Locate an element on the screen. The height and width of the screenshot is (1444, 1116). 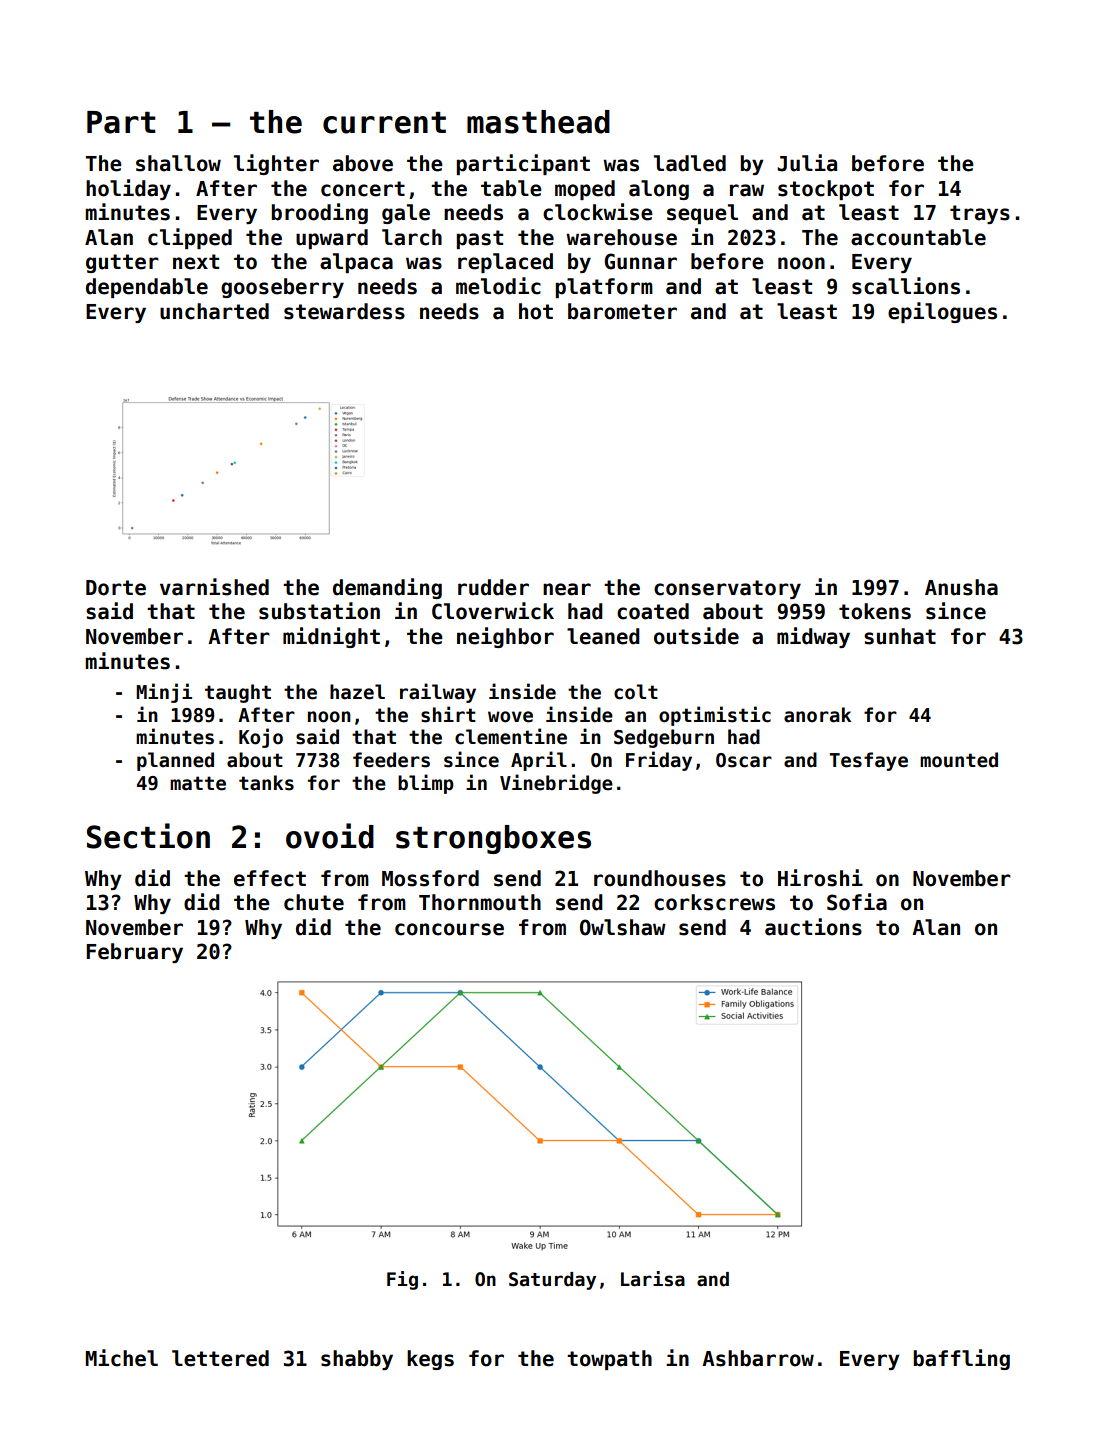
auctions is located at coordinates (813, 927).
